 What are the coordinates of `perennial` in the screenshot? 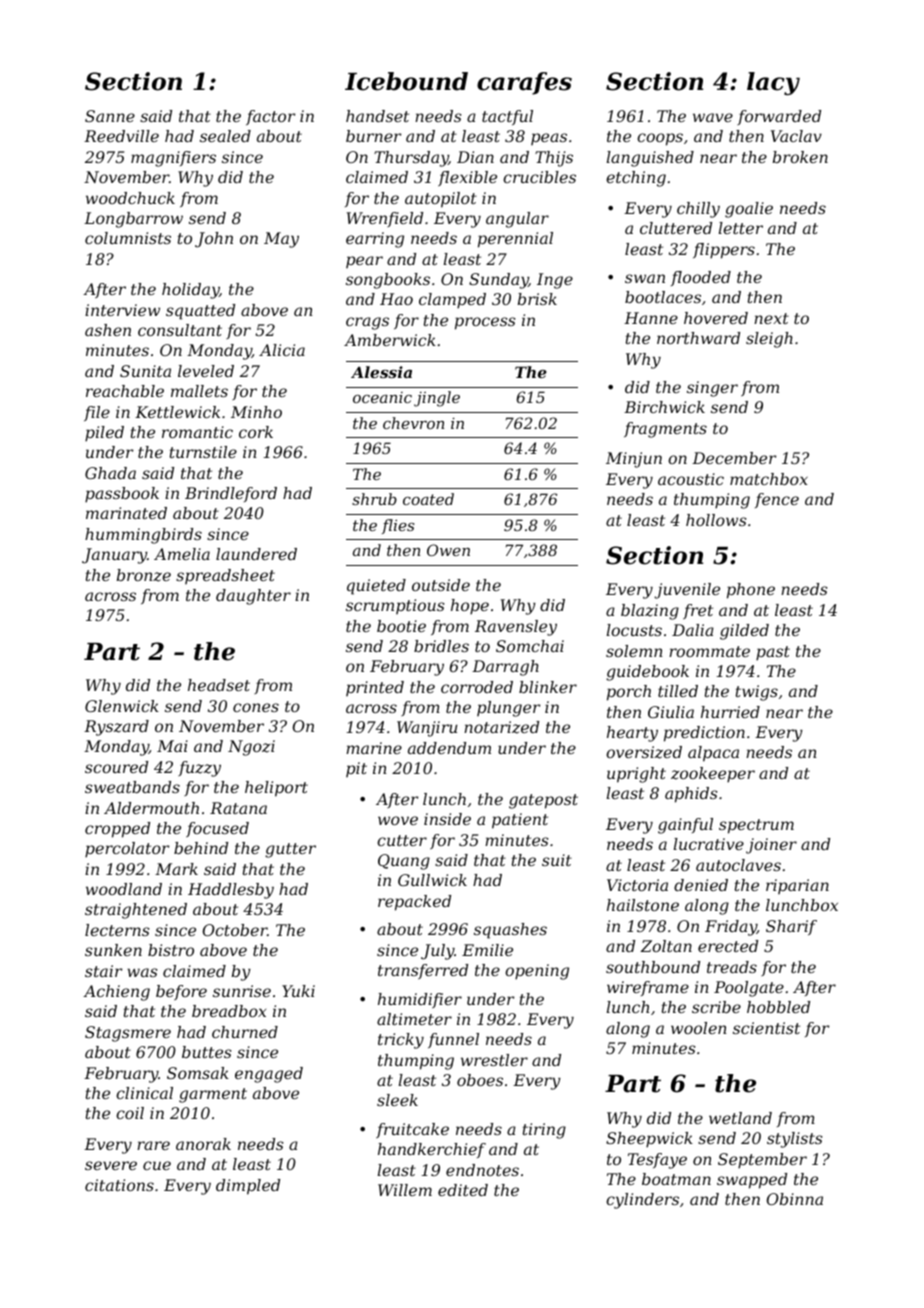 It's located at (515, 240).
